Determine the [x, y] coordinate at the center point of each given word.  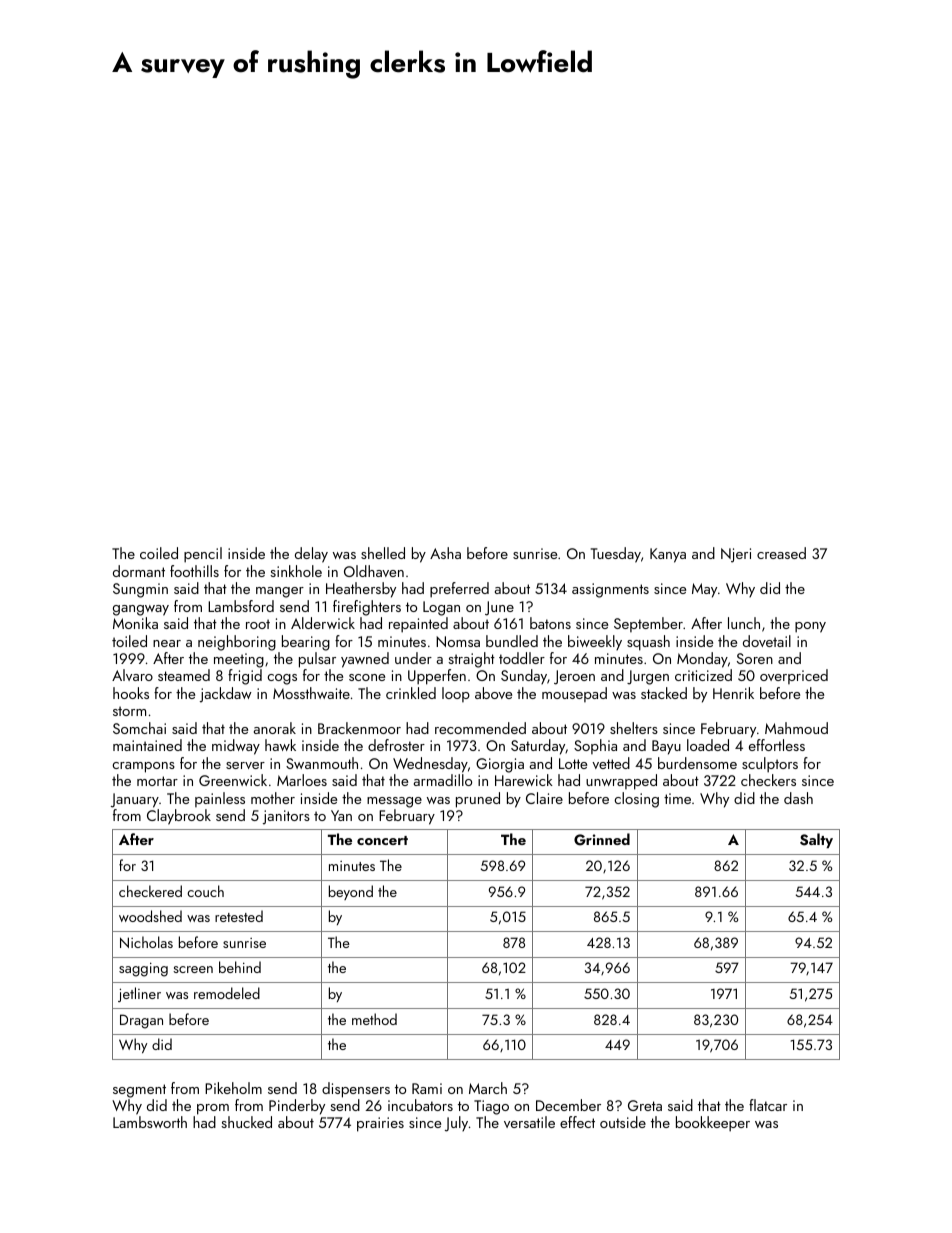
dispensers [356, 1090]
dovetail [767, 641]
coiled [159, 553]
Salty [816, 840]
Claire [544, 798]
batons [550, 623]
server [245, 765]
